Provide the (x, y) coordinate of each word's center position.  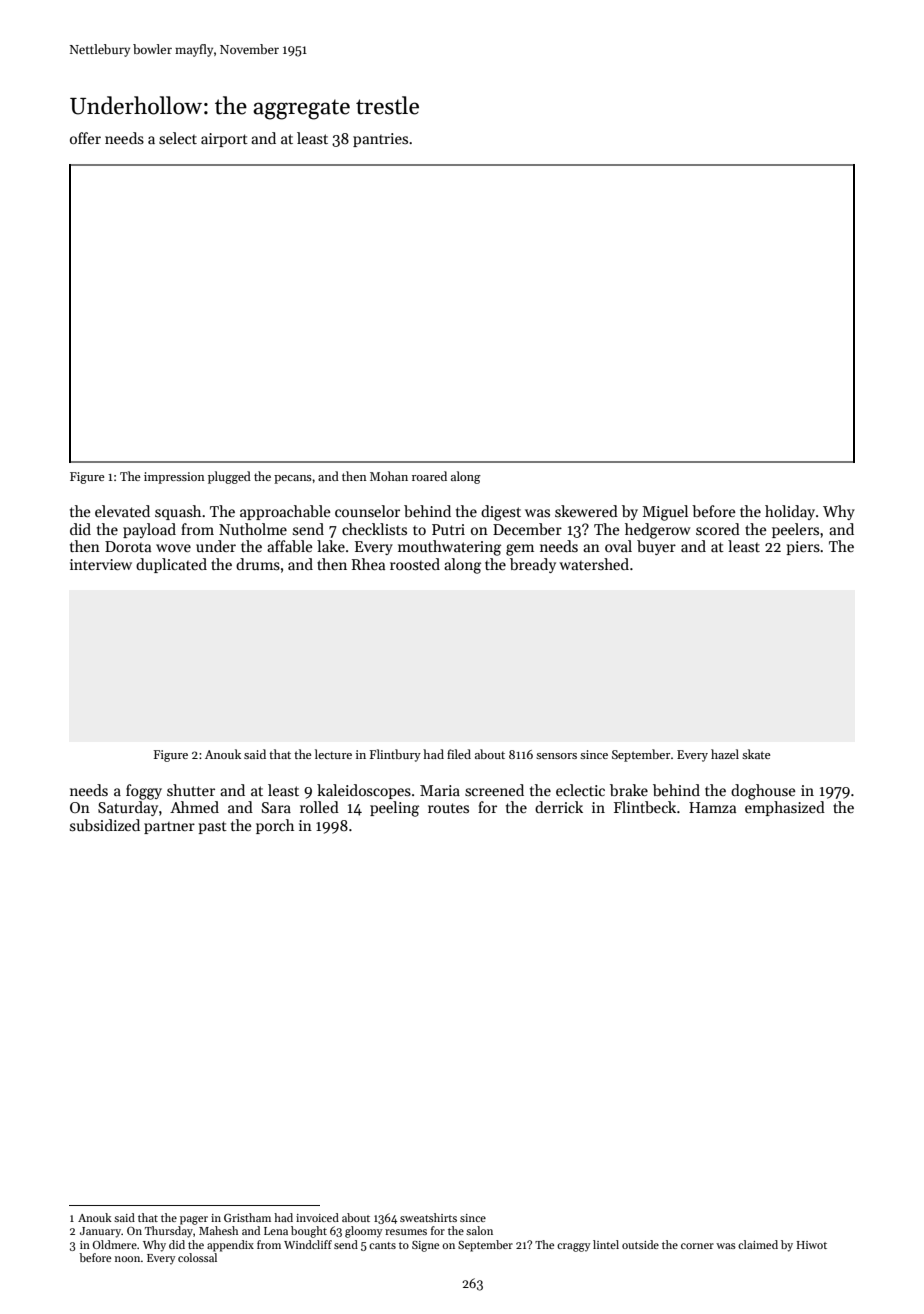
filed (459, 754)
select (178, 138)
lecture (333, 754)
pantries (380, 140)
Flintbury (395, 755)
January (100, 1232)
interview (101, 564)
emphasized (785, 808)
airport (224, 140)
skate (756, 754)
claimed (758, 1244)
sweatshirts (428, 1217)
